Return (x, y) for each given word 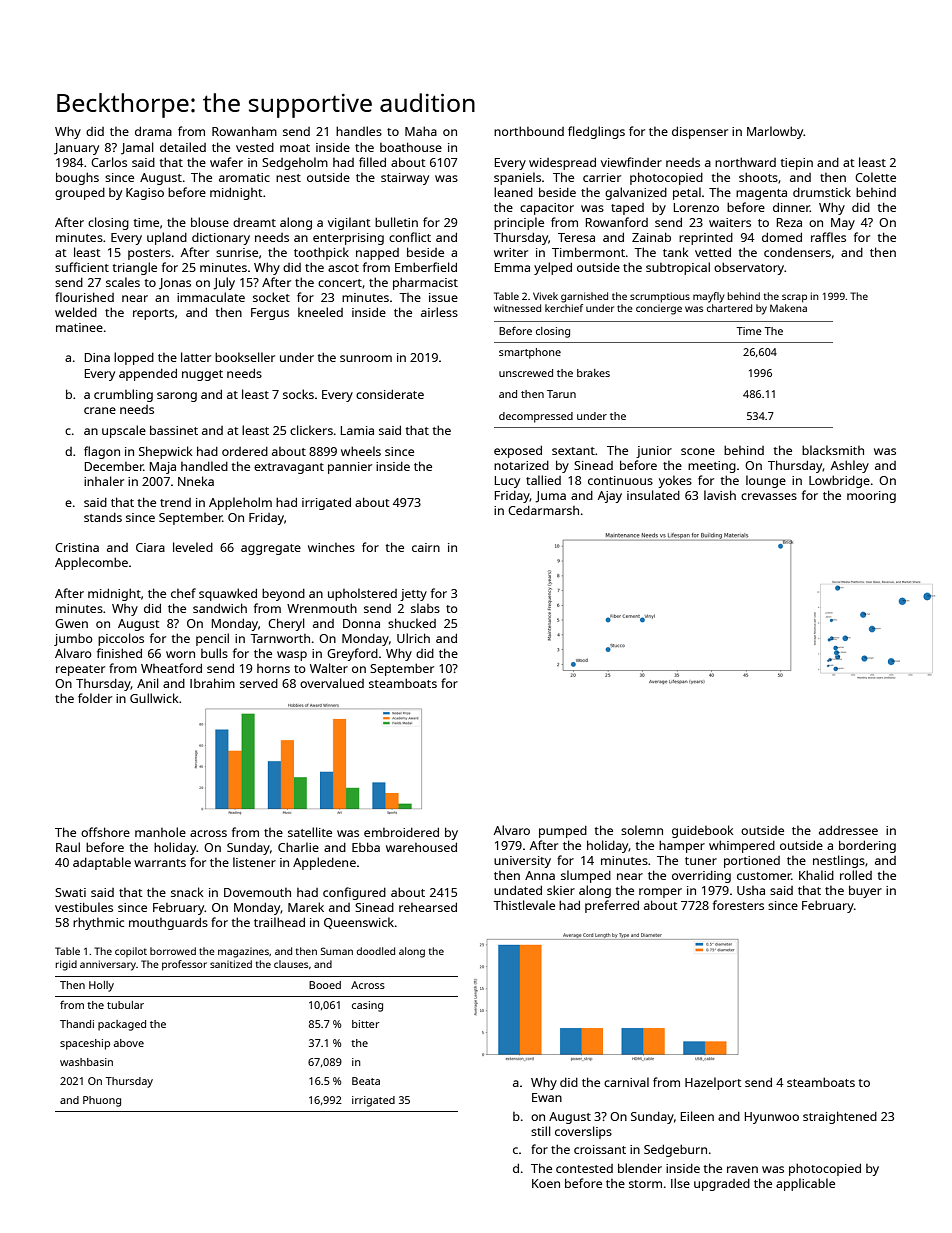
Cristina (77, 547)
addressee (848, 830)
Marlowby (775, 132)
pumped (563, 832)
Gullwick (154, 698)
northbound (529, 131)
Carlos (109, 162)
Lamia (357, 430)
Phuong (102, 1101)
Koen (546, 1183)
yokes (675, 481)
